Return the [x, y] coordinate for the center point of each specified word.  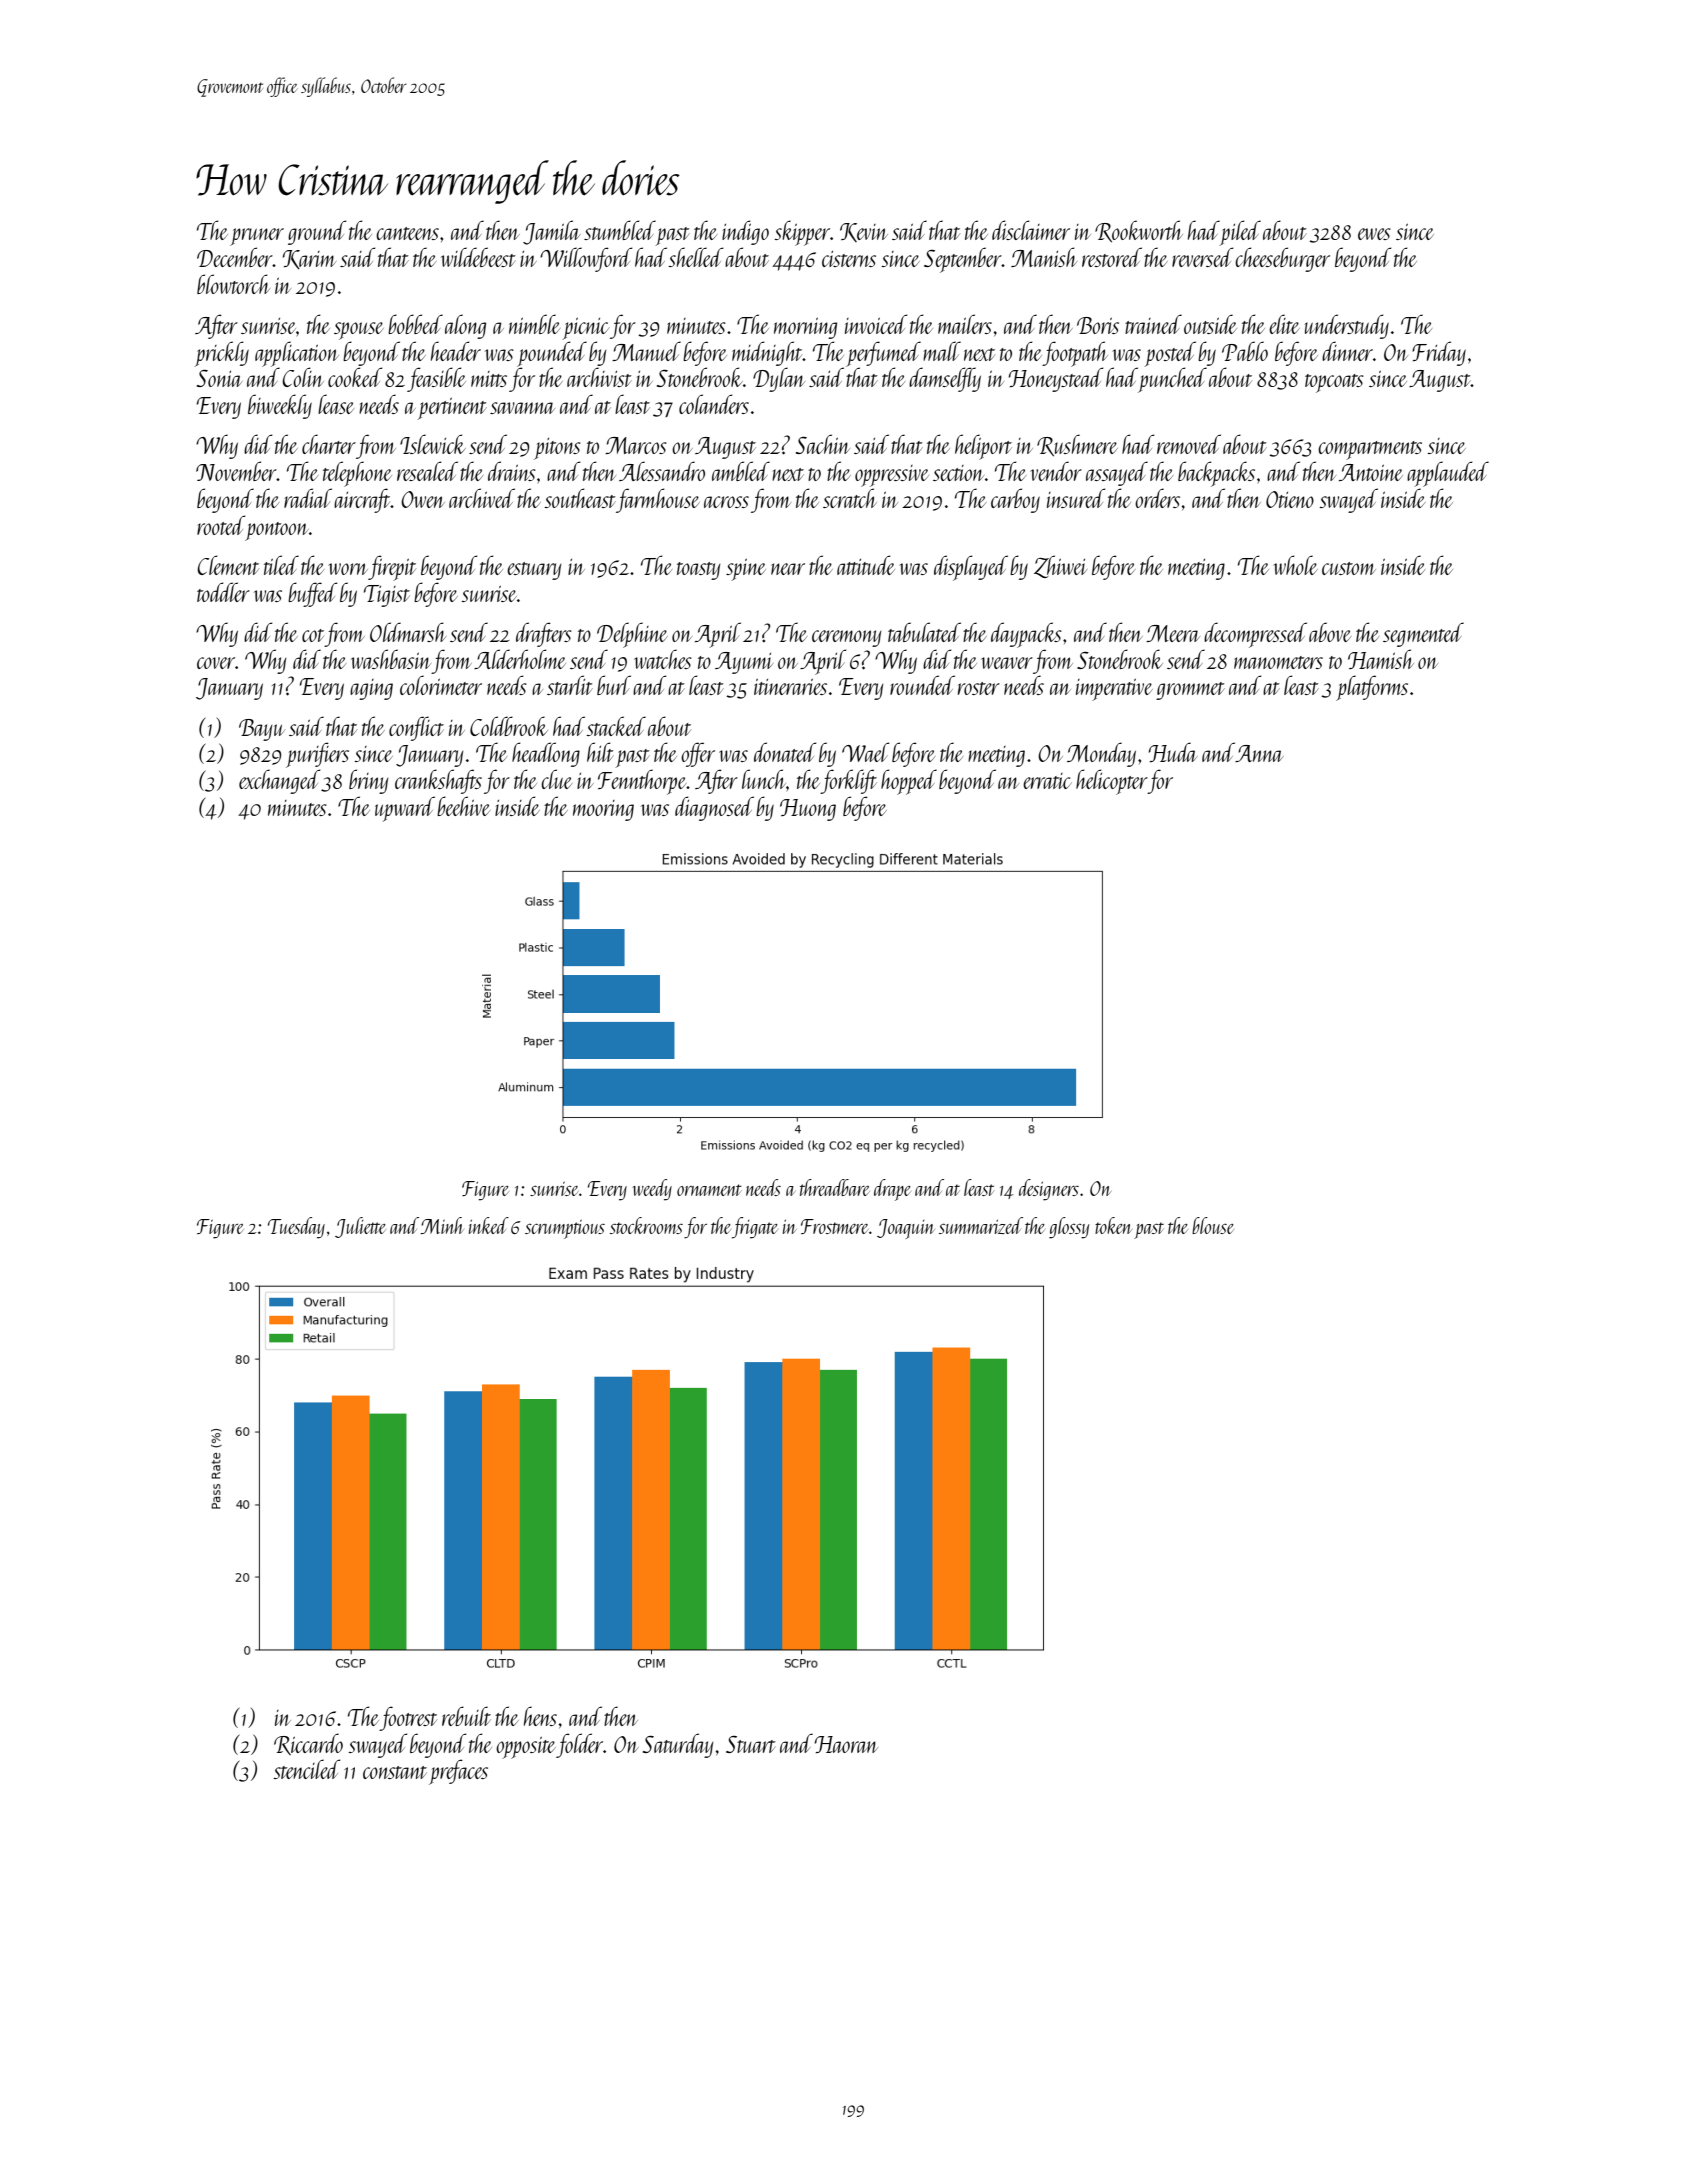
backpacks [1216, 474]
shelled [695, 257]
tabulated [924, 632]
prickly [221, 354]
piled [1240, 233]
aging [371, 689]
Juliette [360, 1227]
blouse [1213, 1225]
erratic [1047, 781]
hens [540, 1716]
